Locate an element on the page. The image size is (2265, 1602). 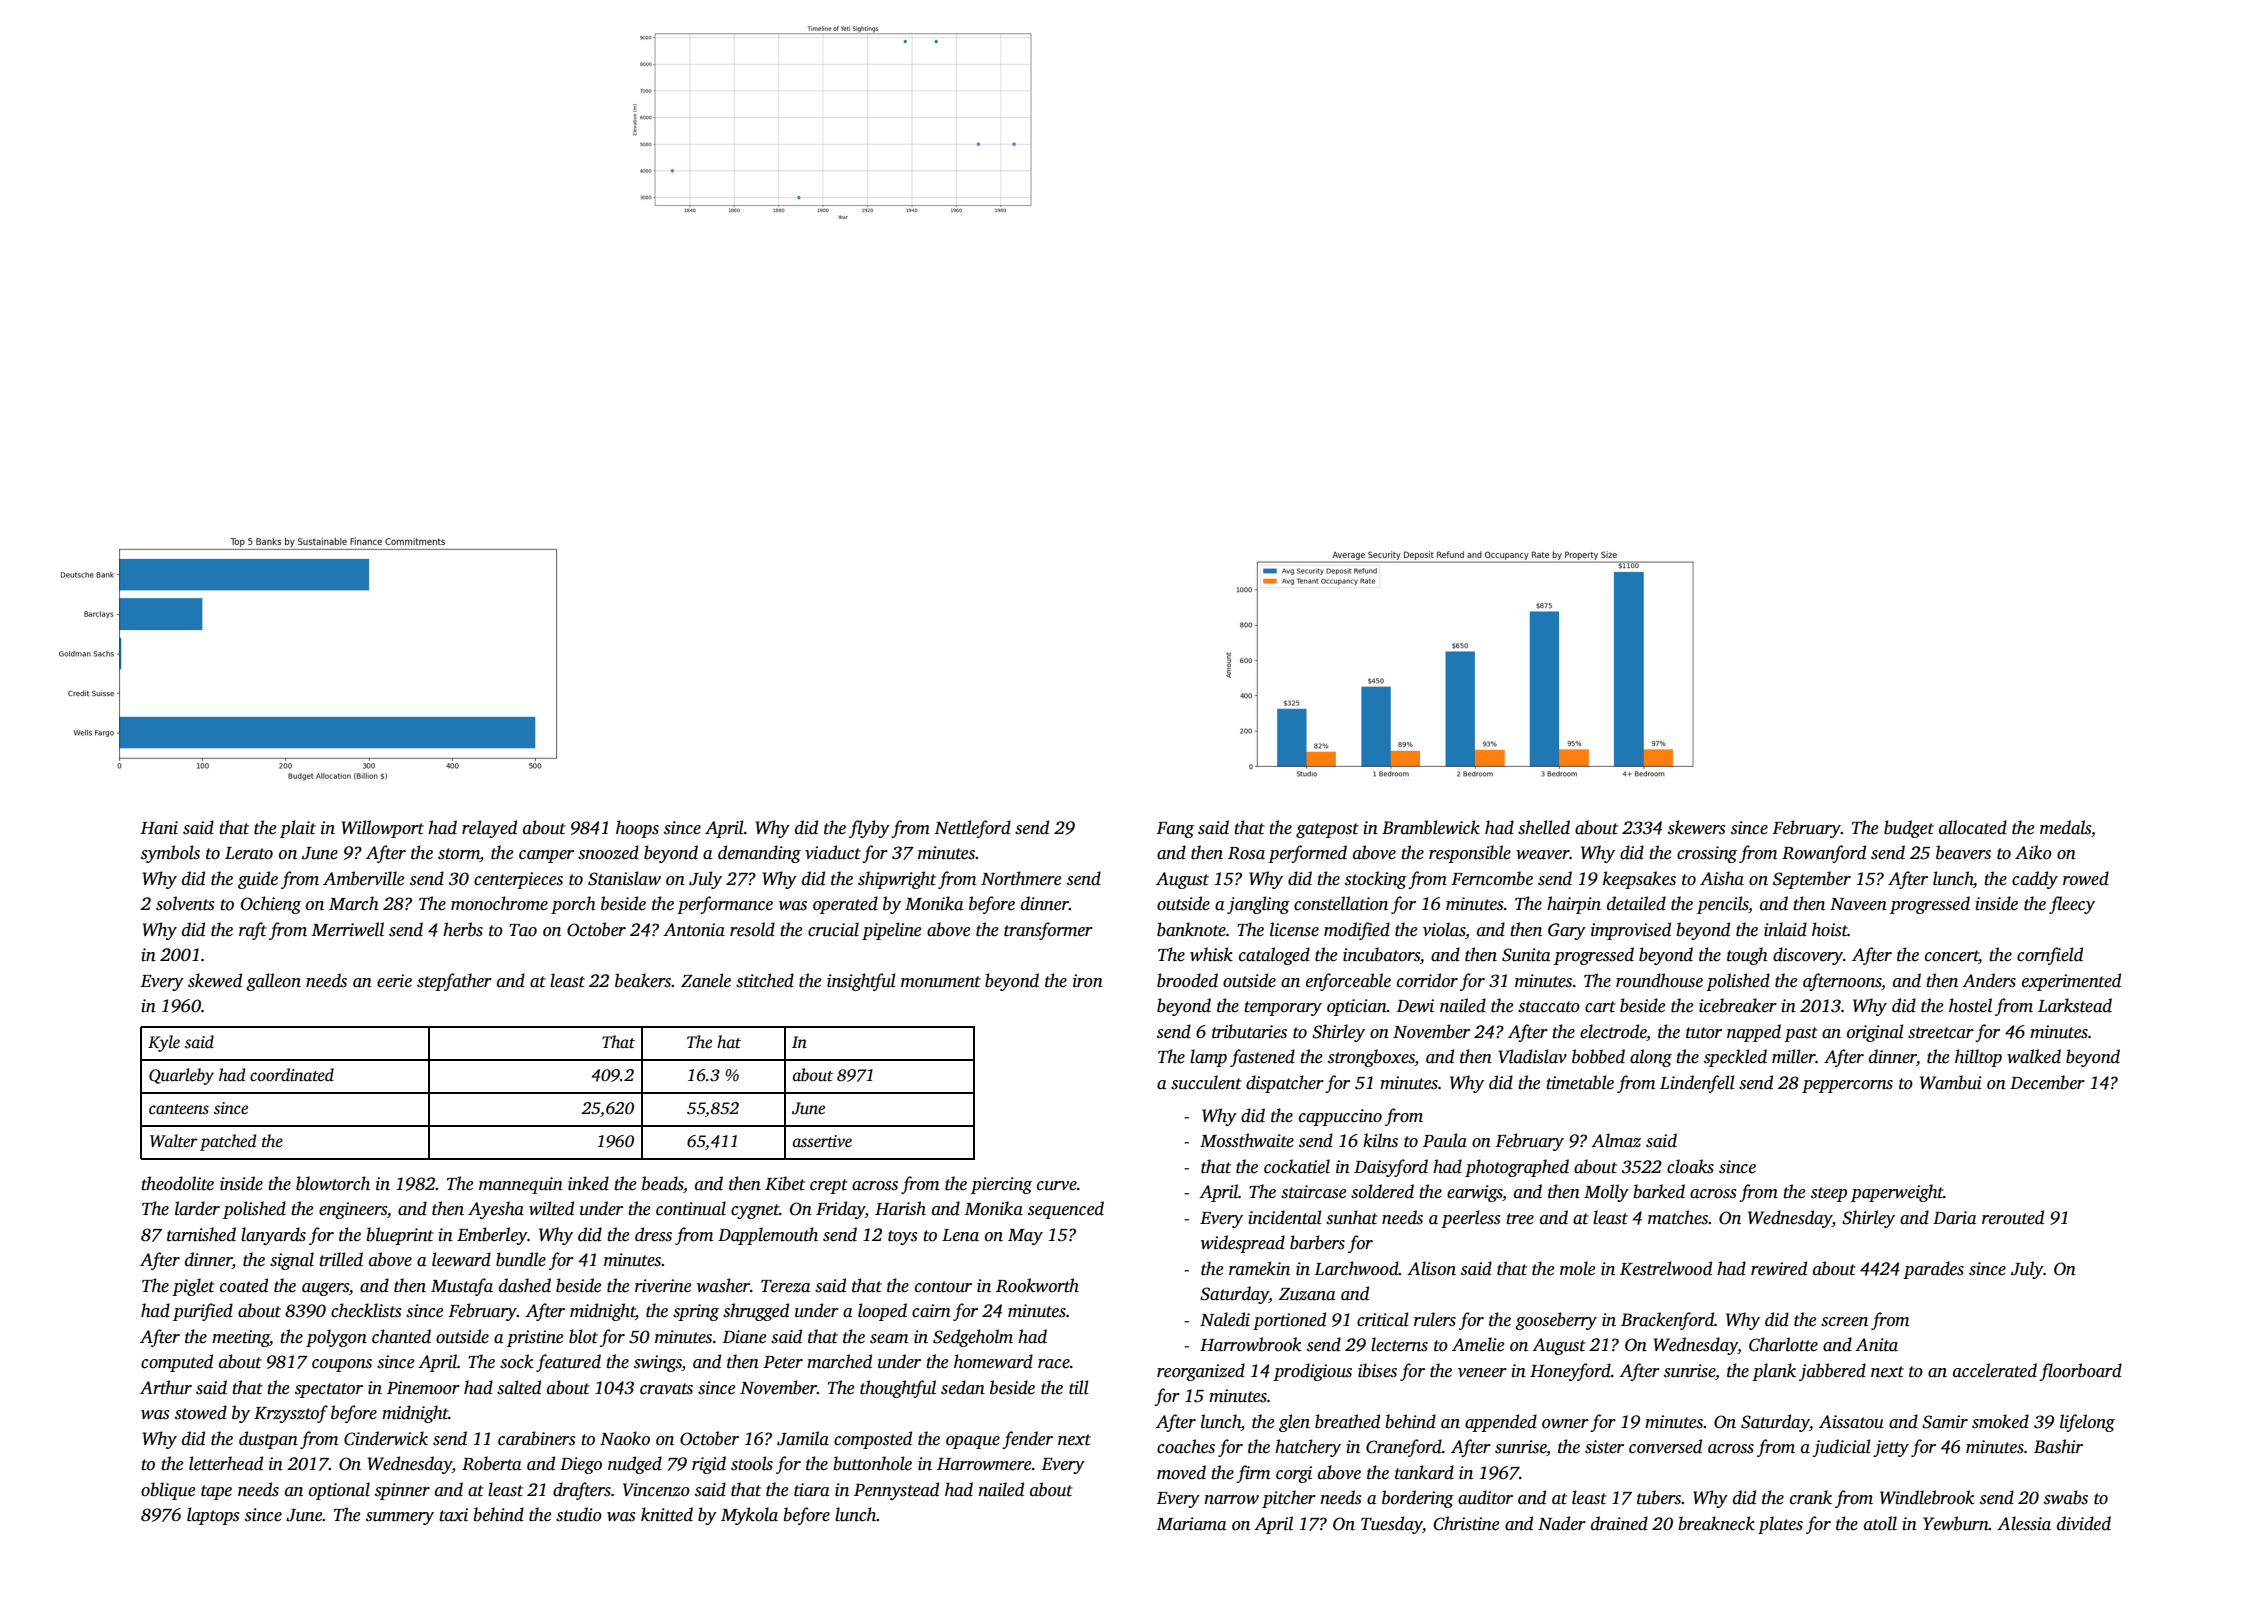
Stanislaw is located at coordinates (624, 878).
